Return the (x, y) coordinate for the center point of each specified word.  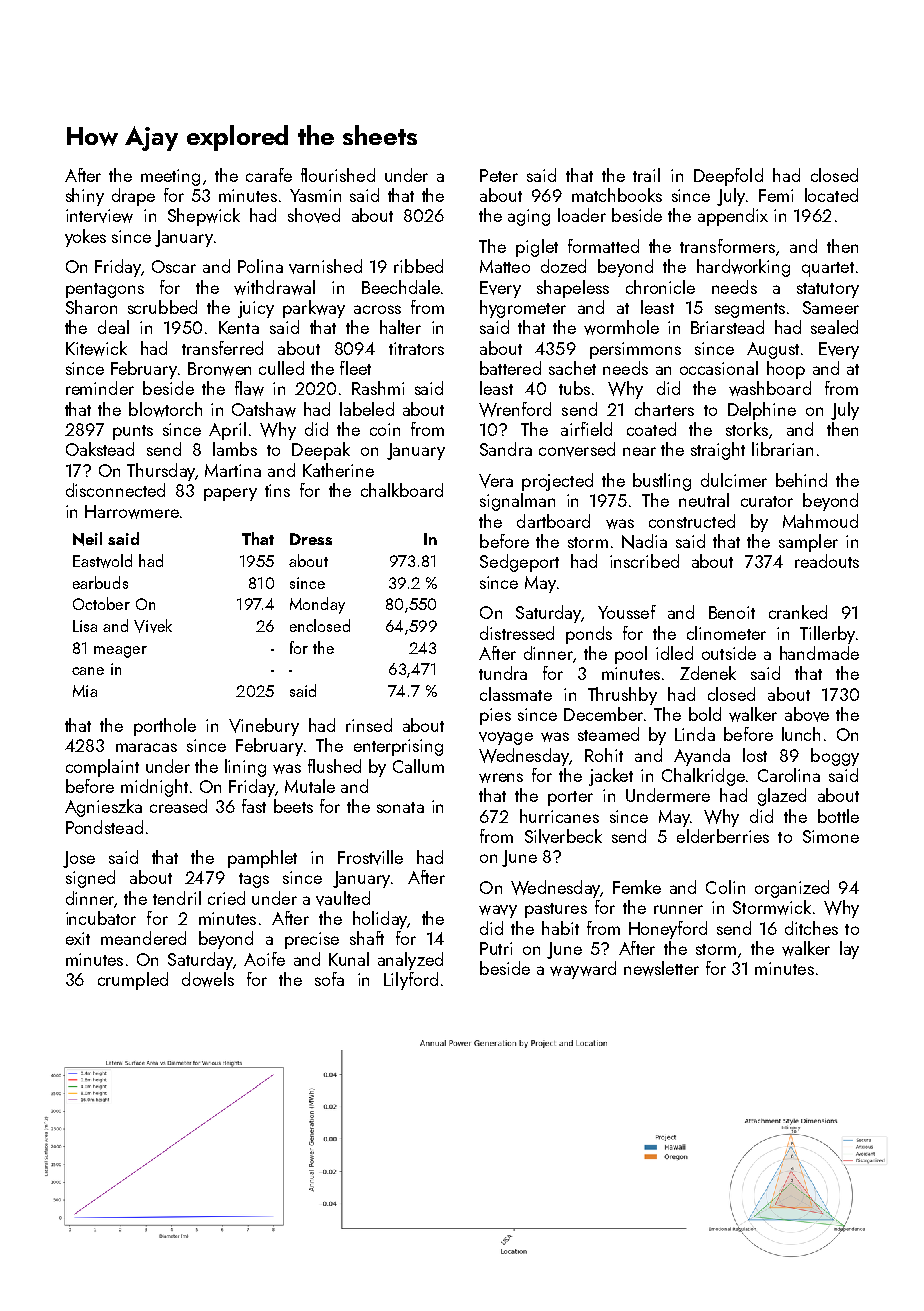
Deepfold (728, 177)
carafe (269, 175)
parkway (314, 309)
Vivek (153, 626)
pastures (556, 910)
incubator (101, 918)
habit (560, 928)
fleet (355, 368)
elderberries (723, 836)
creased (178, 806)
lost (755, 755)
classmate (516, 694)
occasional (719, 368)
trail (646, 175)
